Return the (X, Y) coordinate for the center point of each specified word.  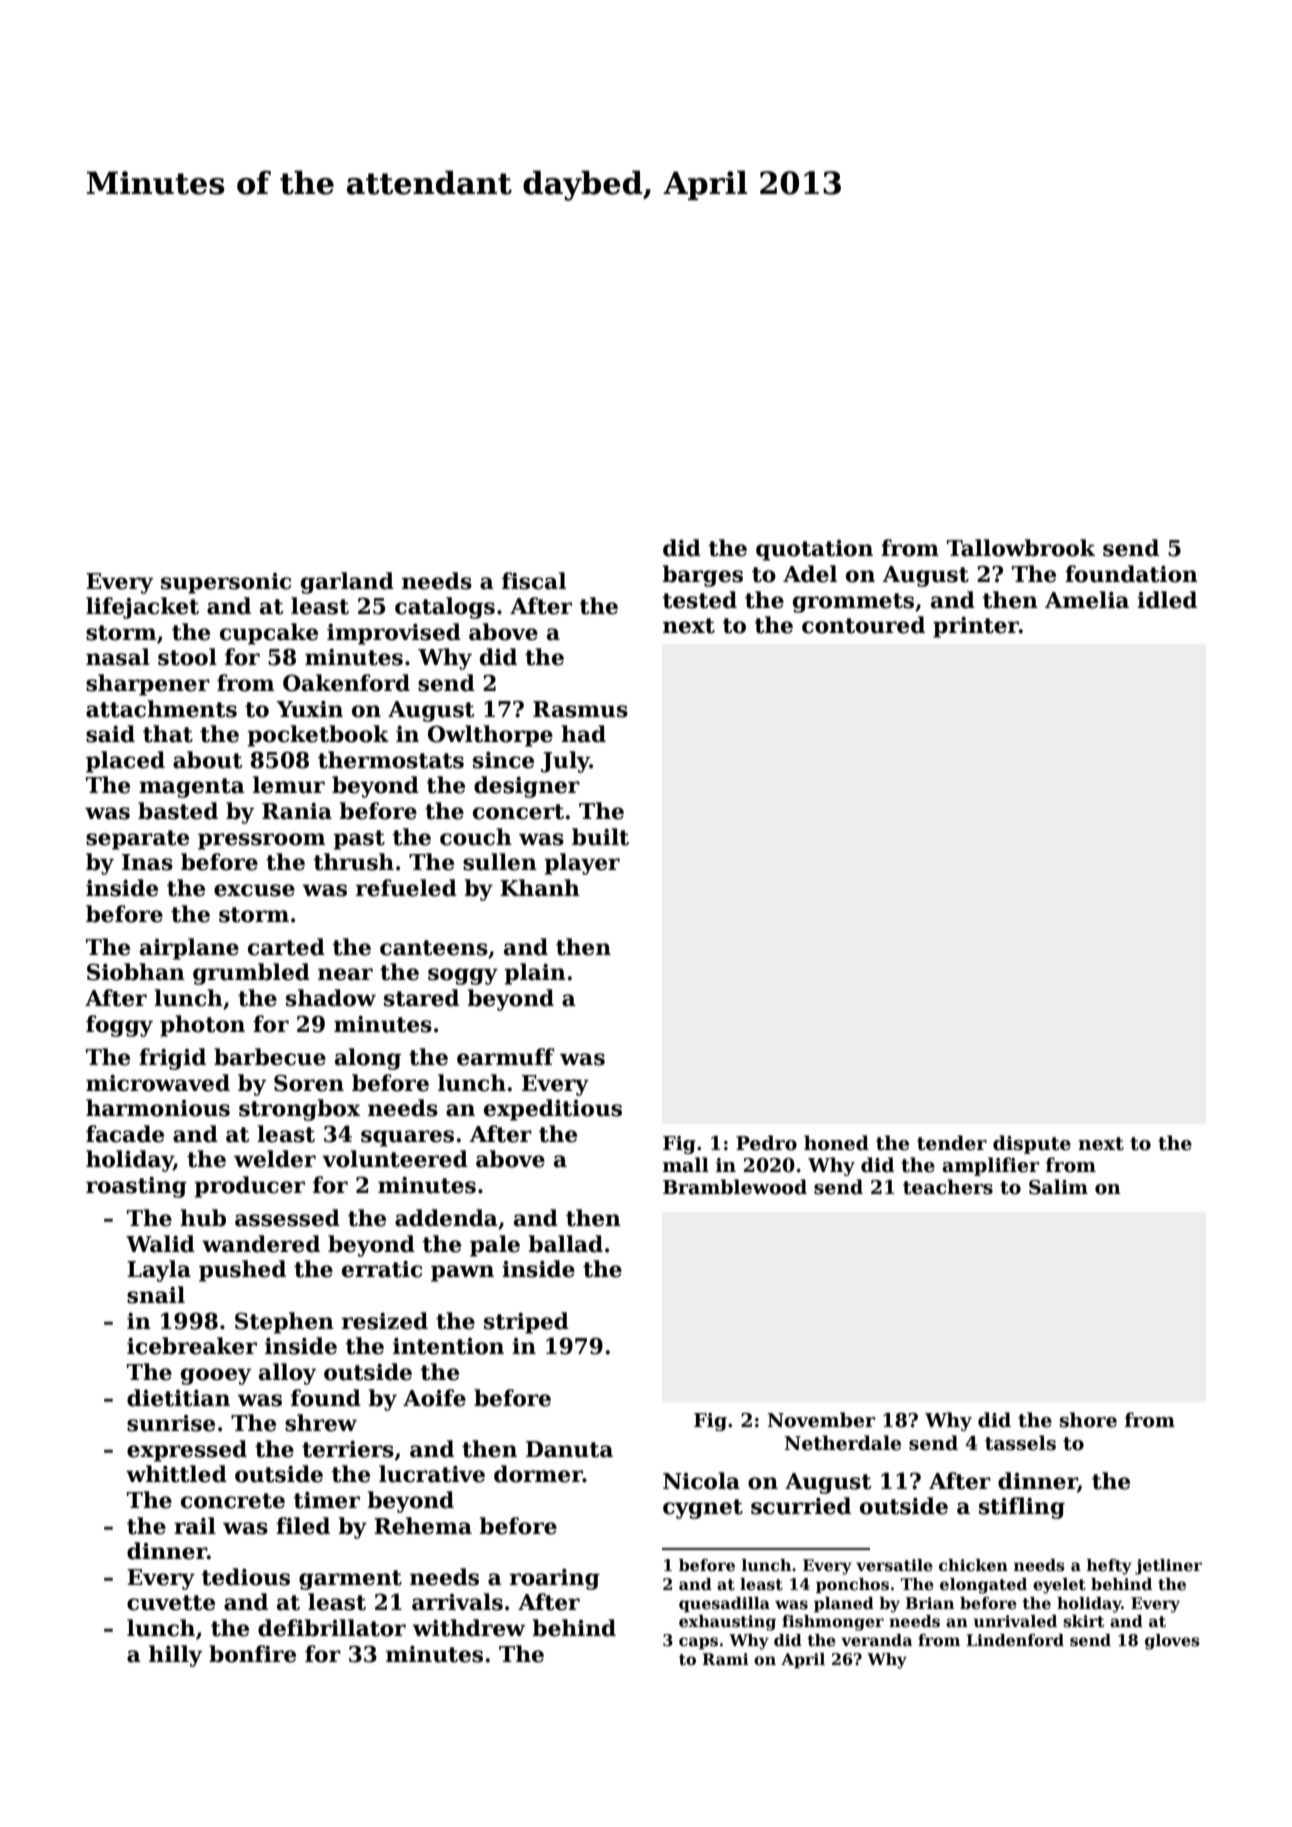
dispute (1032, 1144)
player (582, 864)
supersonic (226, 583)
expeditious (553, 1110)
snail (156, 1295)
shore (1088, 1420)
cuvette (171, 1603)
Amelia (1087, 600)
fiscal (534, 581)
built (600, 837)
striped (526, 1323)
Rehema (423, 1526)
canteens (434, 948)
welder (275, 1159)
